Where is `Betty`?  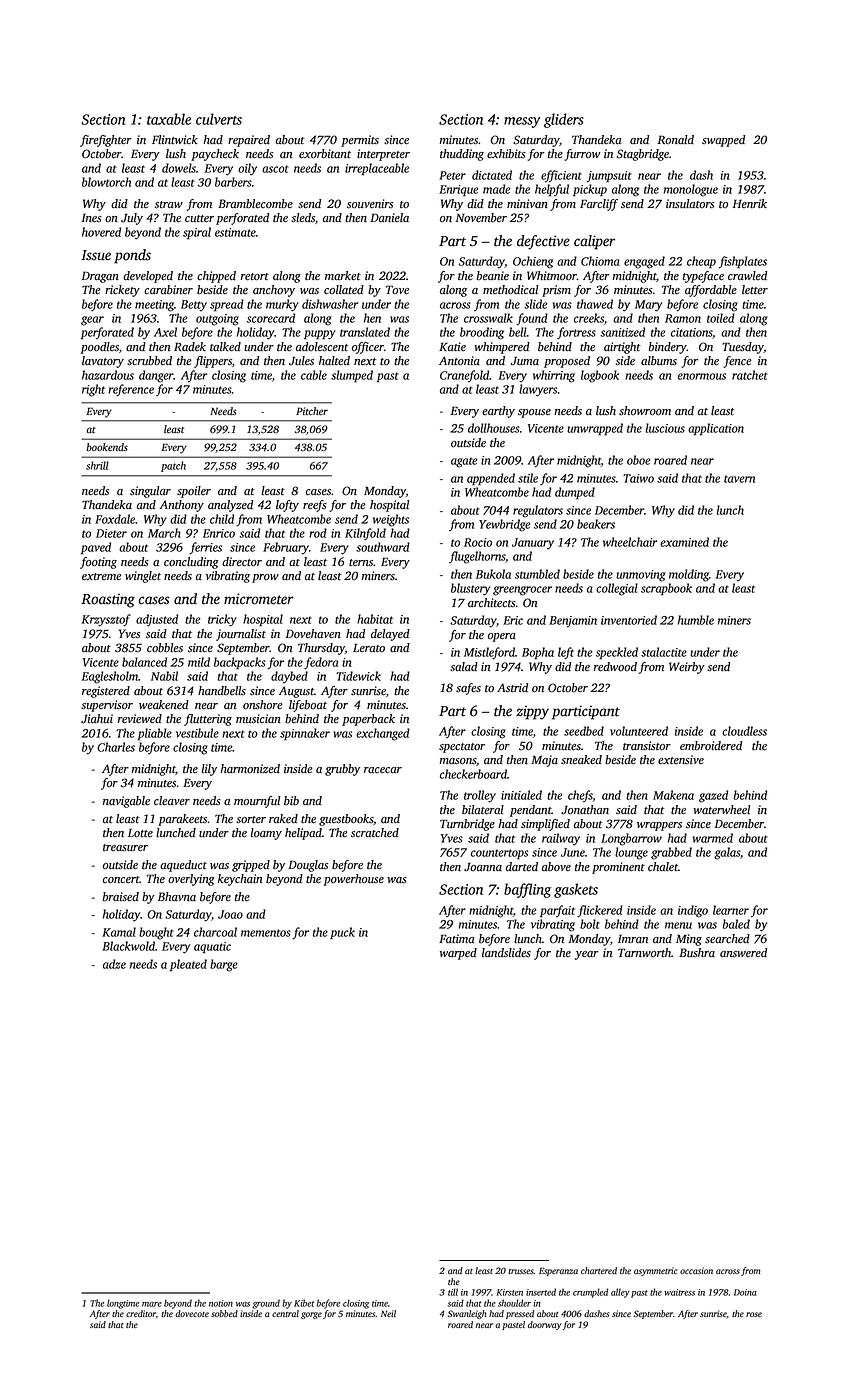
Betty is located at coordinates (194, 306).
